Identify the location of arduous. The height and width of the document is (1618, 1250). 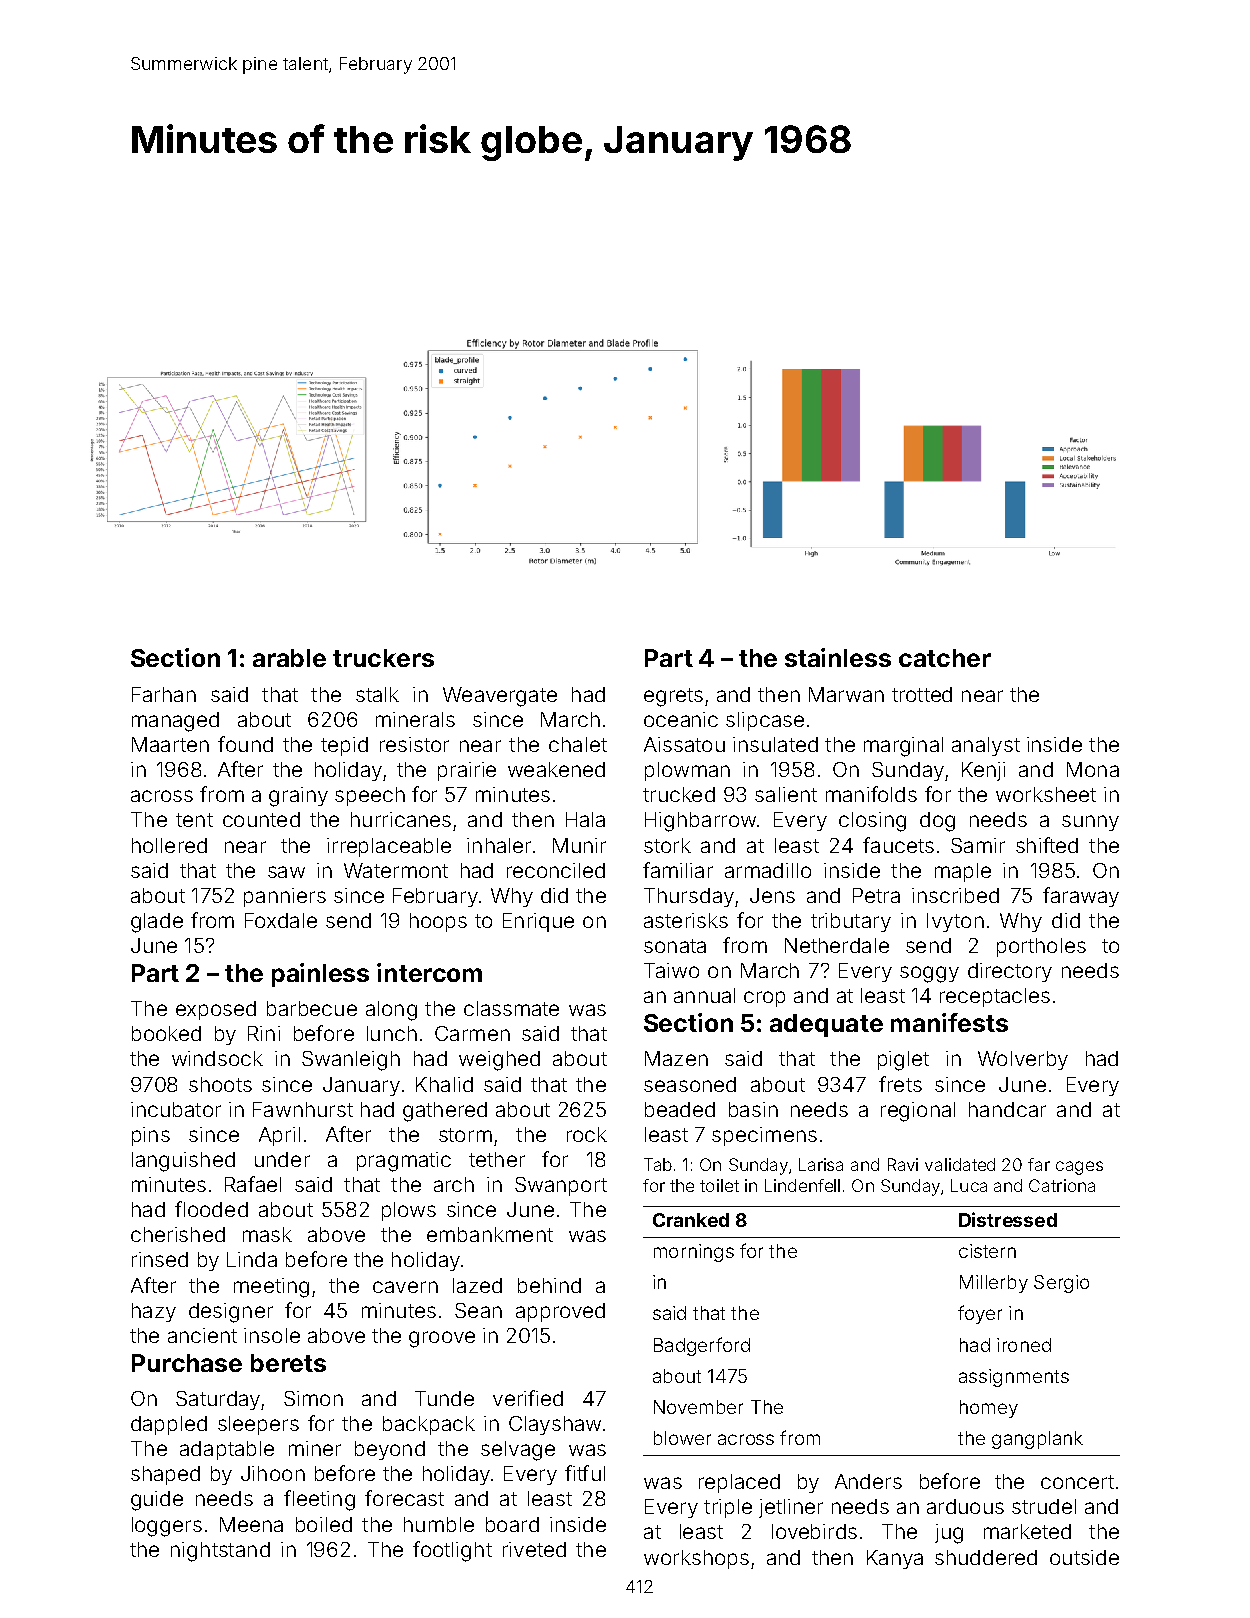
(965, 1506).
